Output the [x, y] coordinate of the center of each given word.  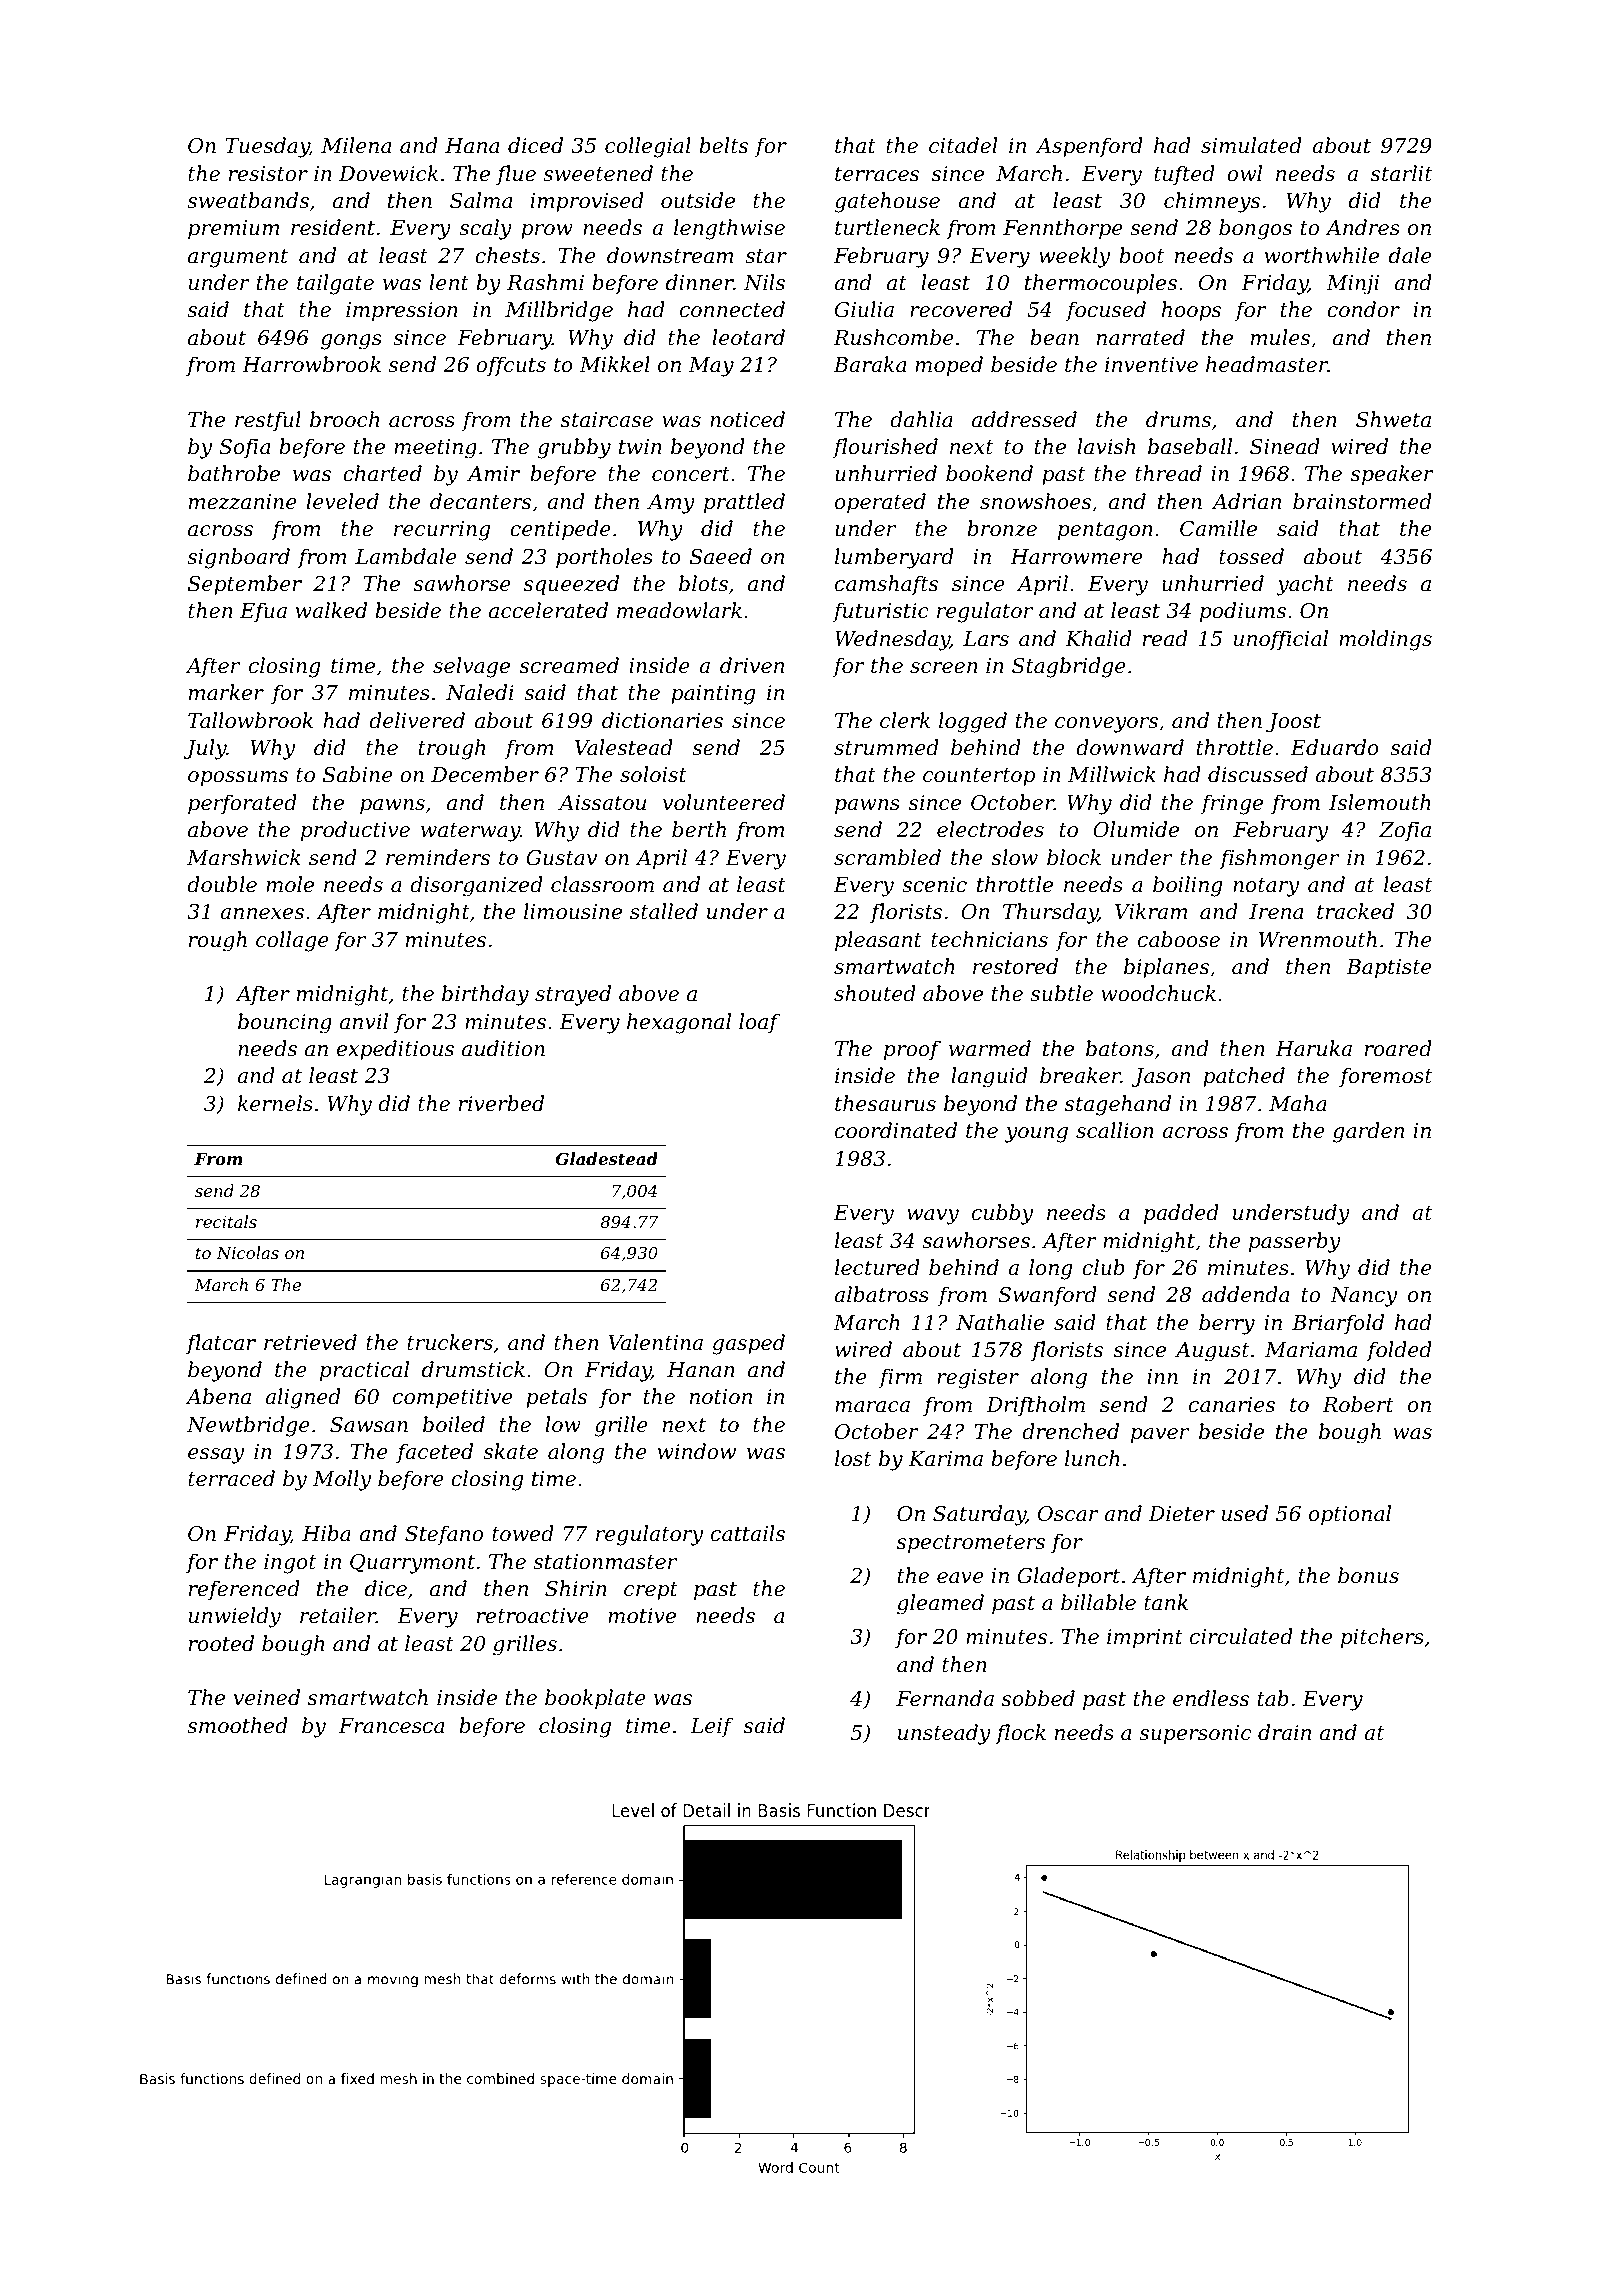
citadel [963, 145]
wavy [933, 1217]
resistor [268, 174]
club [1103, 1267]
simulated [1251, 145]
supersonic [1195, 1735]
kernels [275, 1103]
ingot [290, 1564]
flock [1020, 1734]
